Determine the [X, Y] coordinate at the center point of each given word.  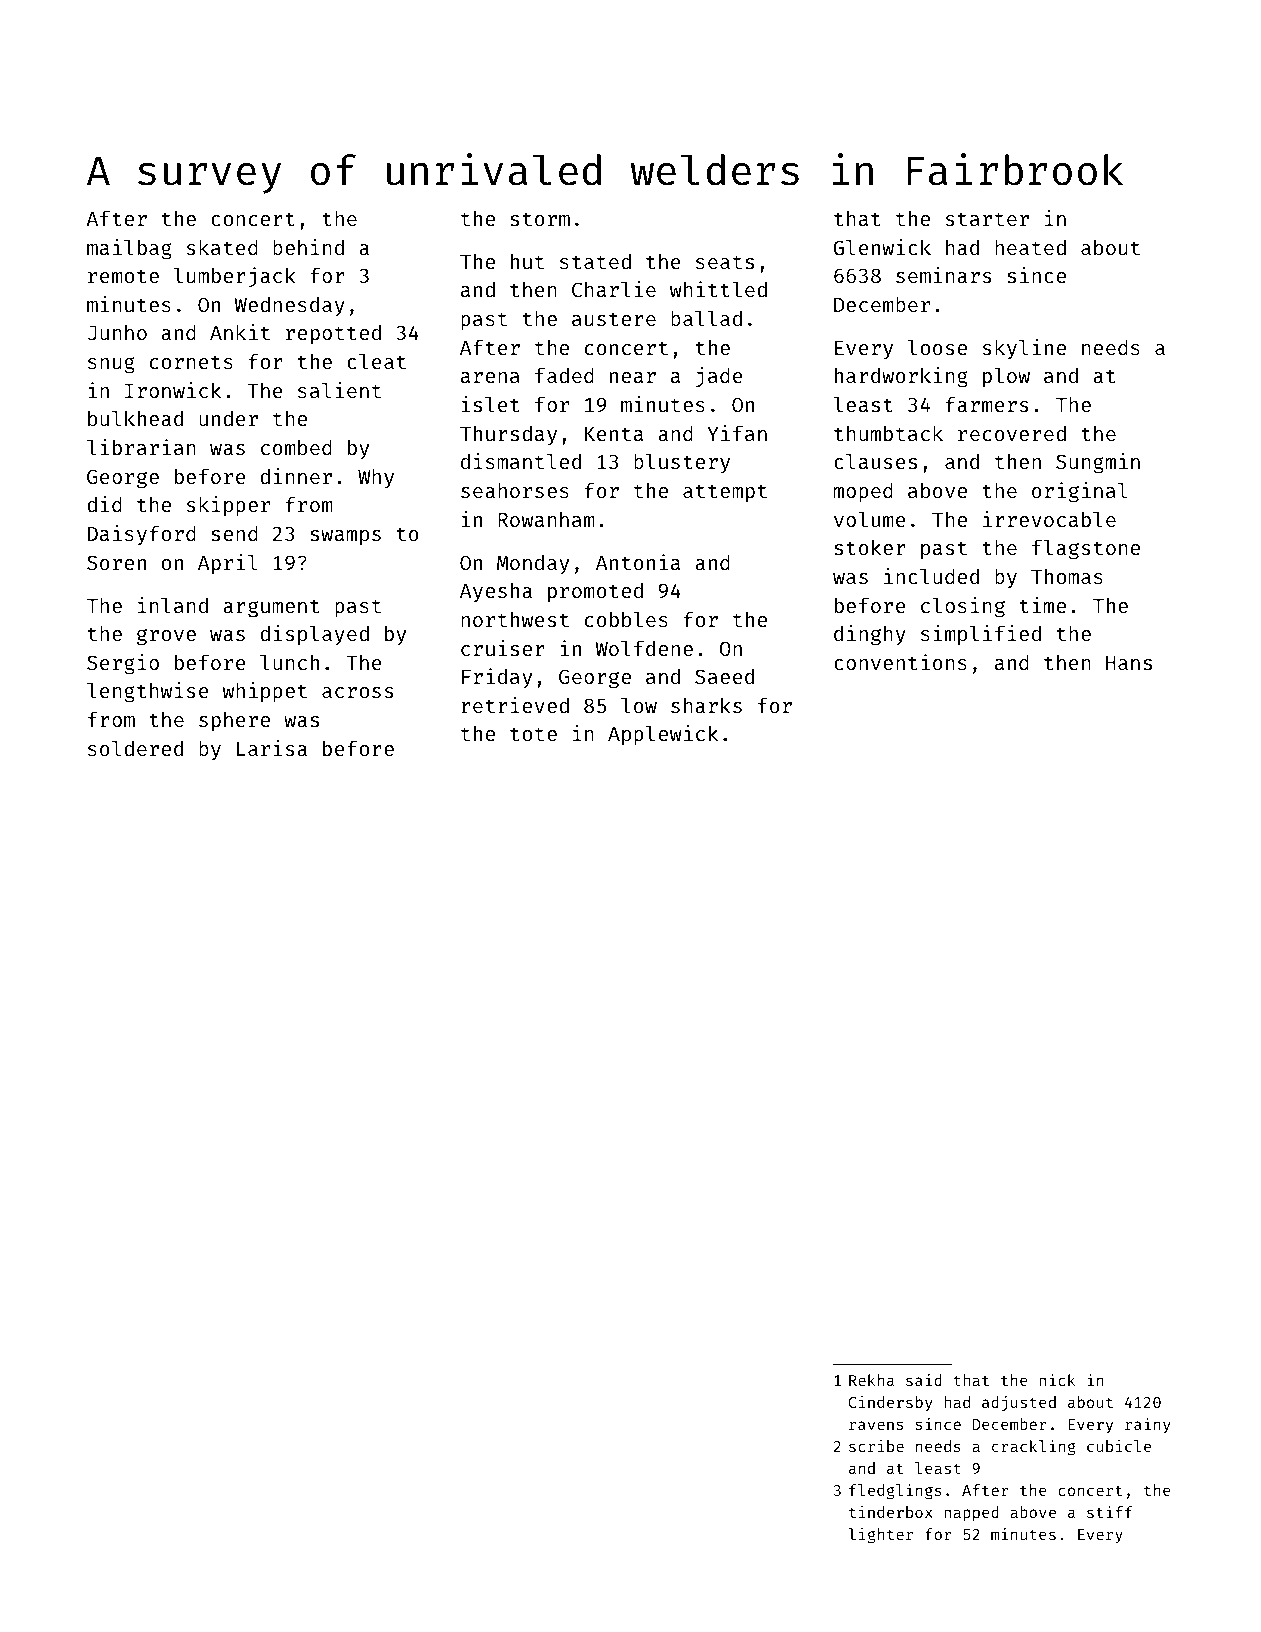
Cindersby [890, 1403]
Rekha [871, 1380]
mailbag [129, 249]
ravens [876, 1425]
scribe [876, 1446]
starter [987, 219]
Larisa [272, 748]
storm [540, 219]
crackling [1034, 1448]
